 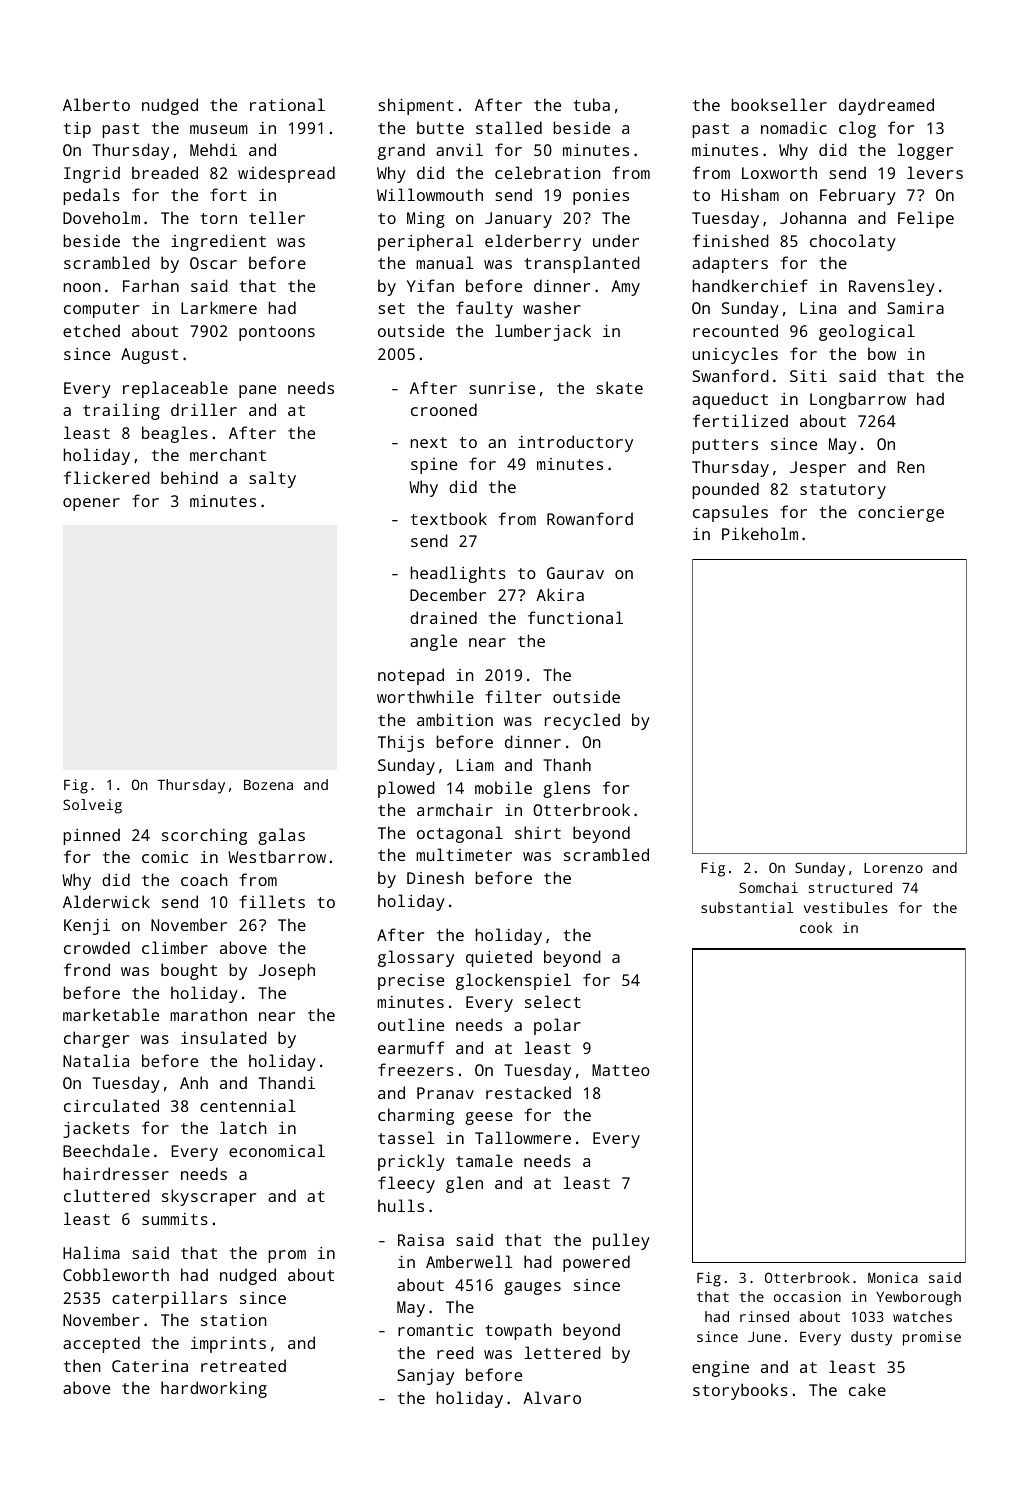 I want to click on opener, so click(x=91, y=504).
